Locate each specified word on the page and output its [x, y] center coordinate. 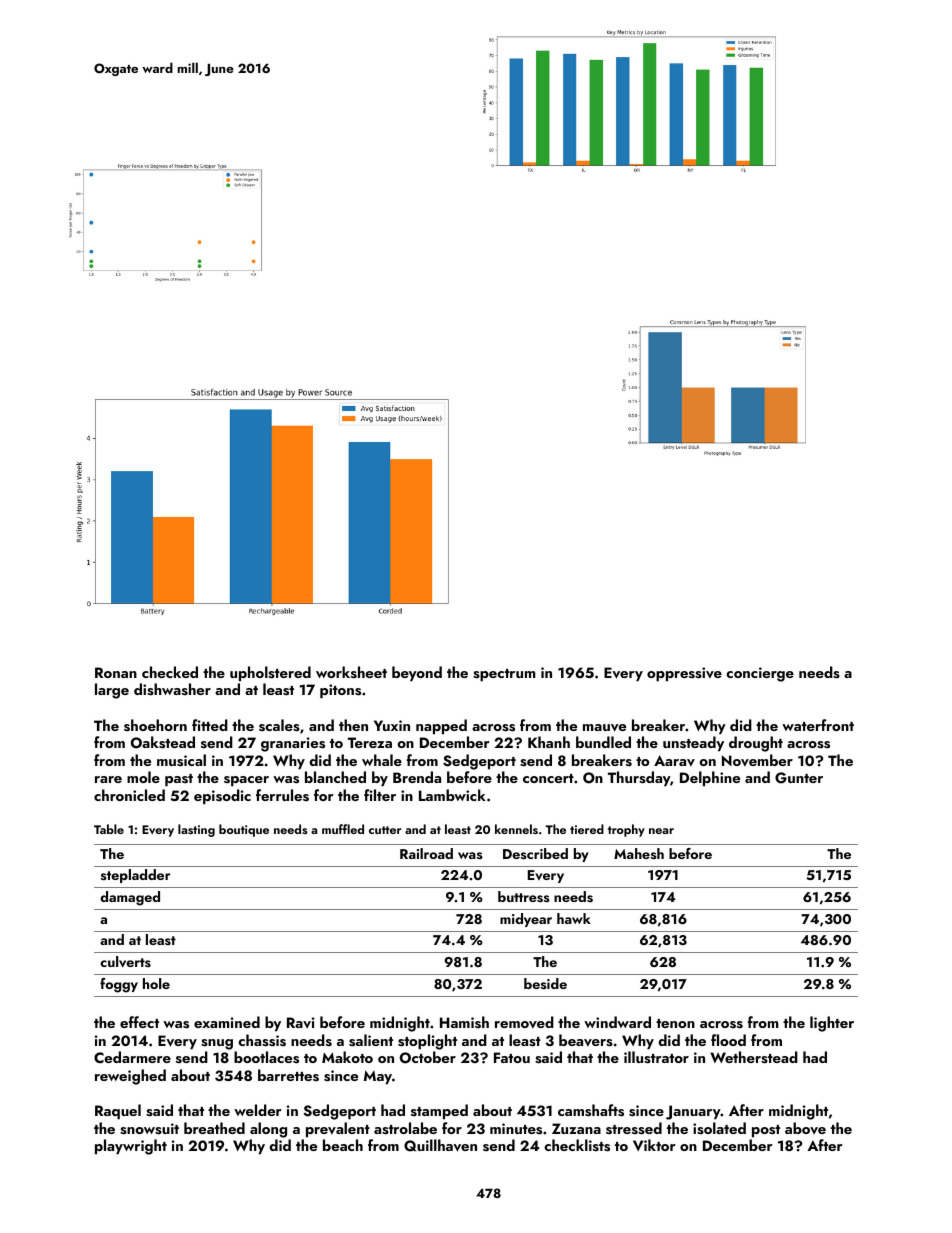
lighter [832, 1024]
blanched [335, 777]
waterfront [818, 725]
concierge [760, 674]
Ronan [116, 672]
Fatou [512, 1057]
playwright [131, 1147]
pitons [340, 691]
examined [227, 1022]
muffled [343, 829]
